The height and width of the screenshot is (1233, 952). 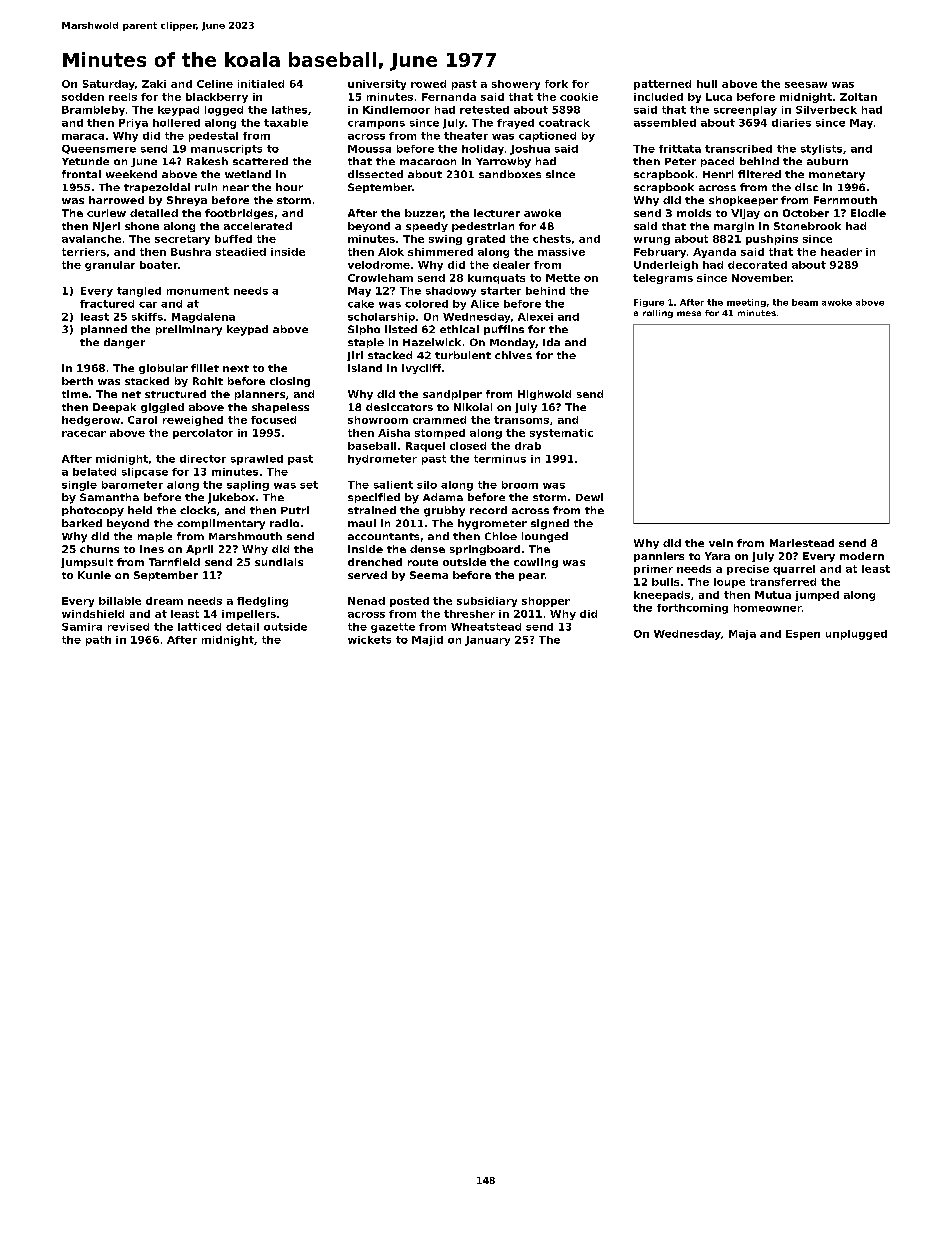 I want to click on initialed, so click(x=261, y=84).
